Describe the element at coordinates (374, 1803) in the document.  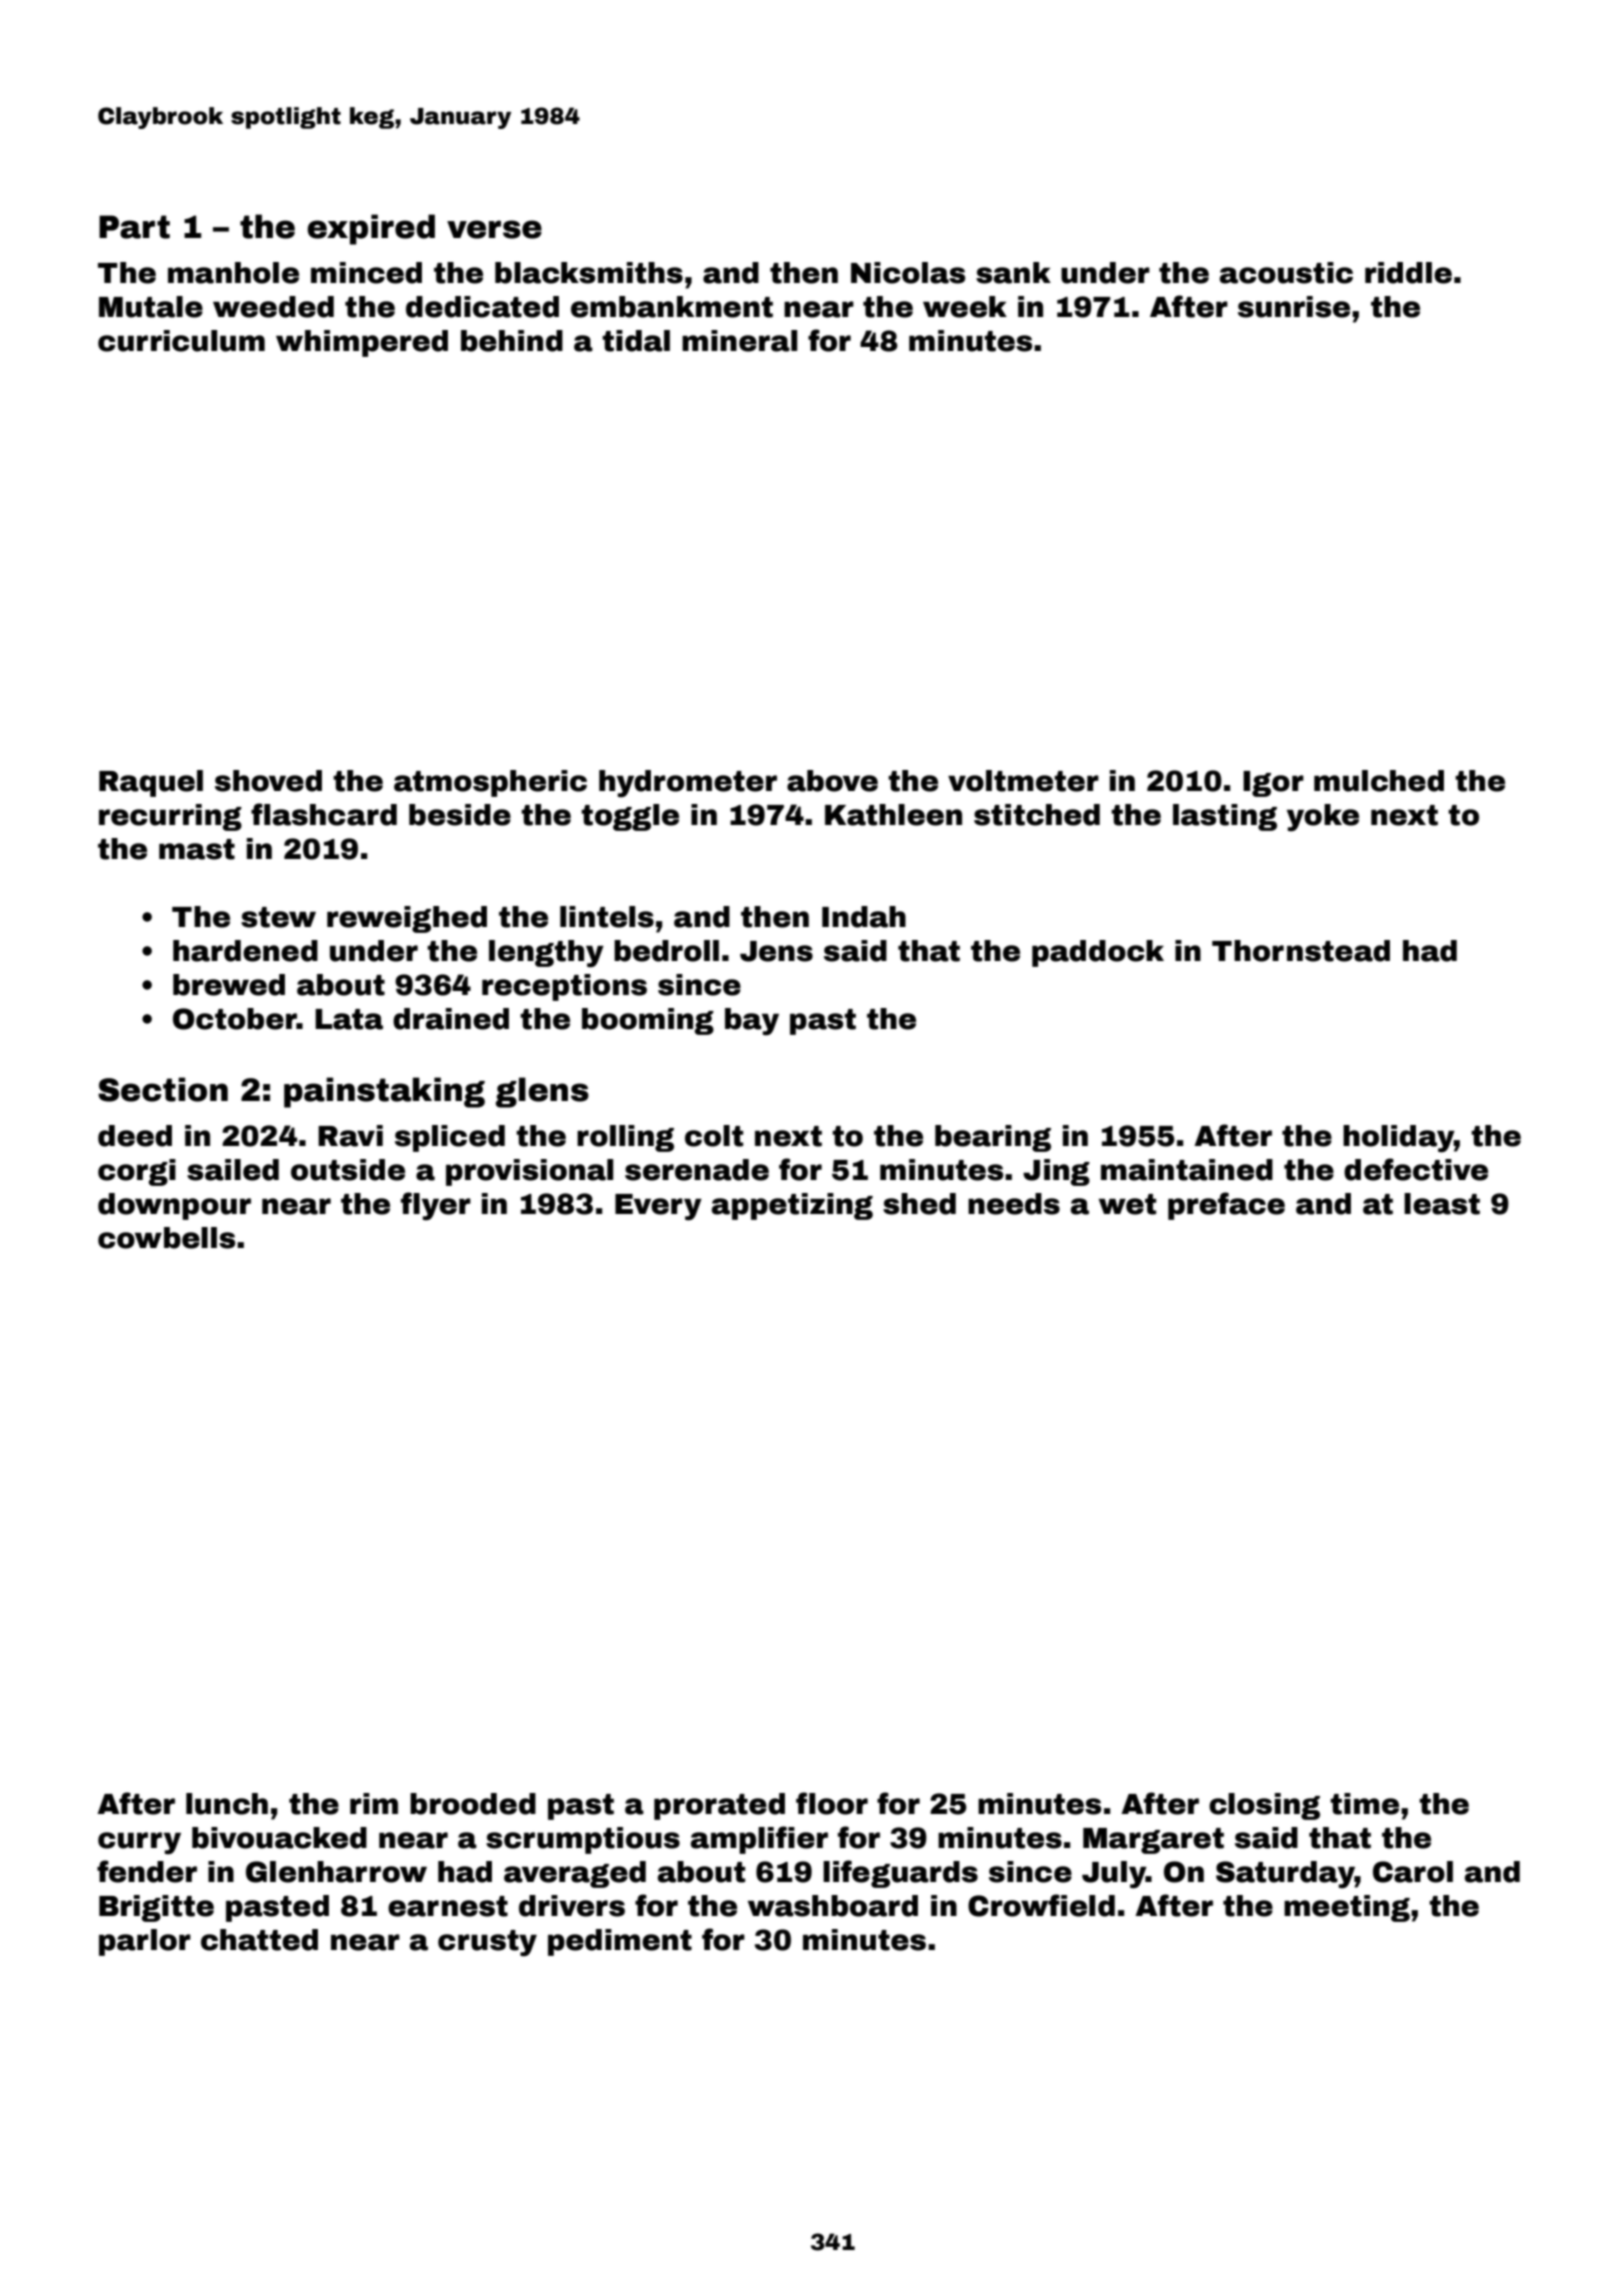
I see `rim` at that location.
